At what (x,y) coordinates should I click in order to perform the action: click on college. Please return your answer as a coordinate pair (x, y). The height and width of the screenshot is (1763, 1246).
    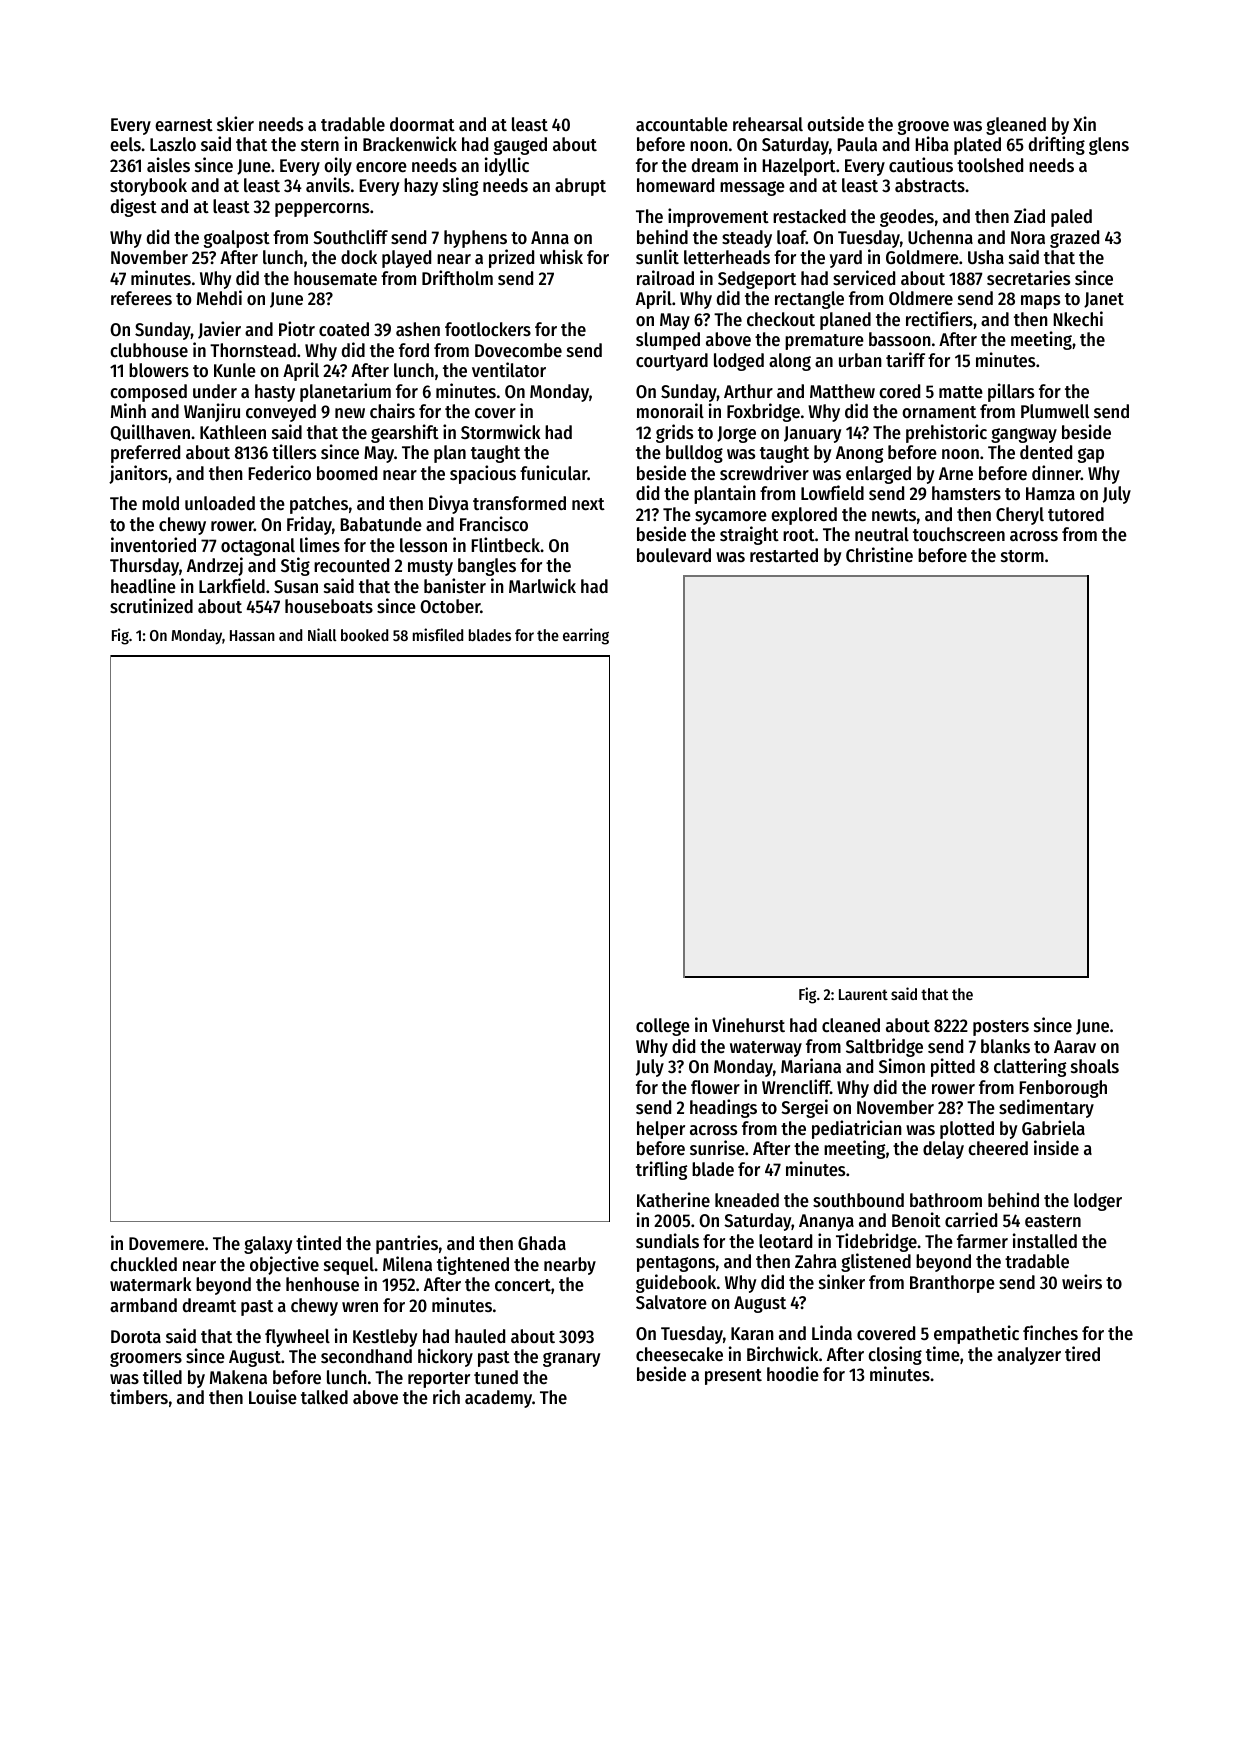
    Looking at the image, I should click on (663, 1027).
